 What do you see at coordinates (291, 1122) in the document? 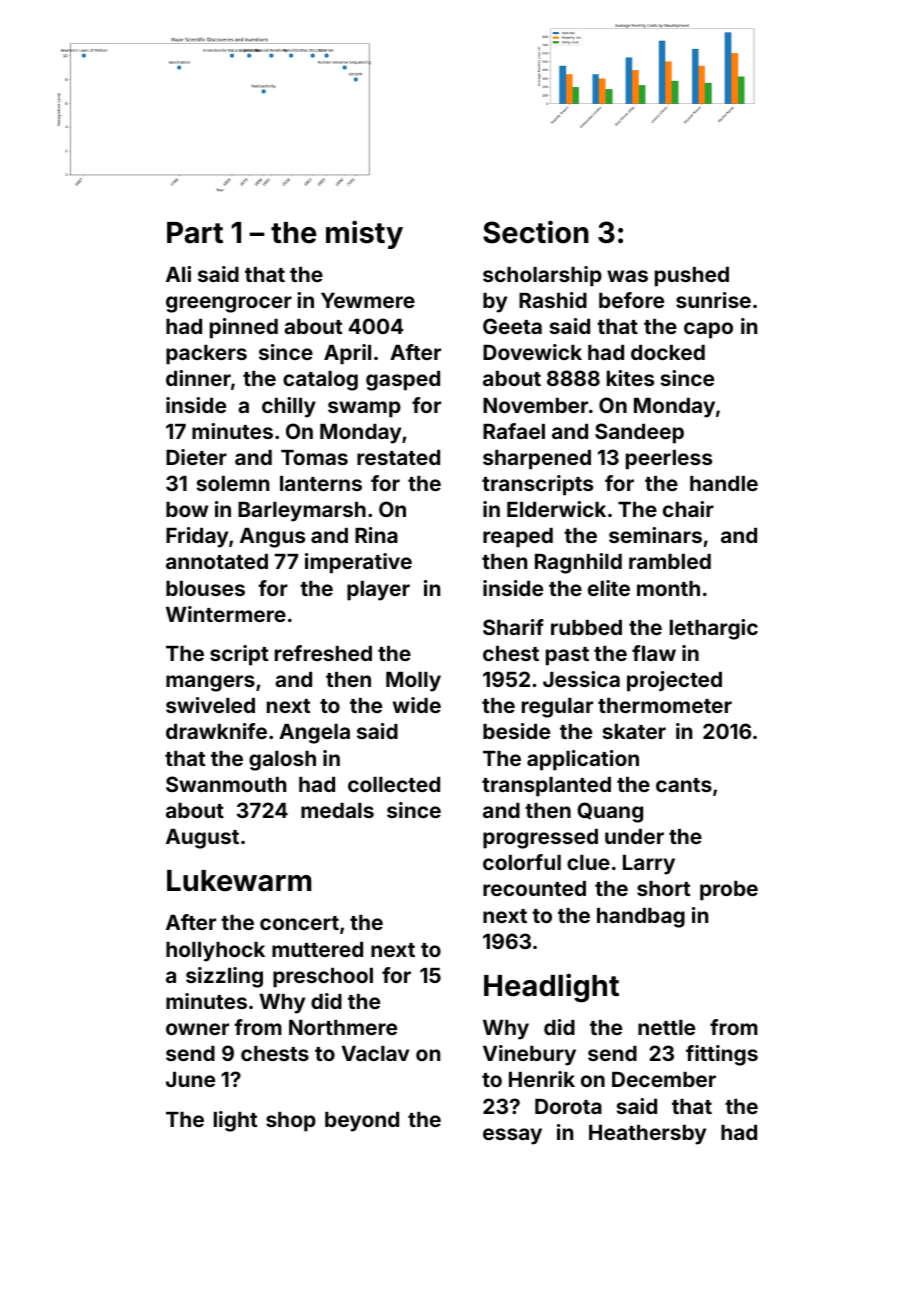
I see `shop` at bounding box center [291, 1122].
